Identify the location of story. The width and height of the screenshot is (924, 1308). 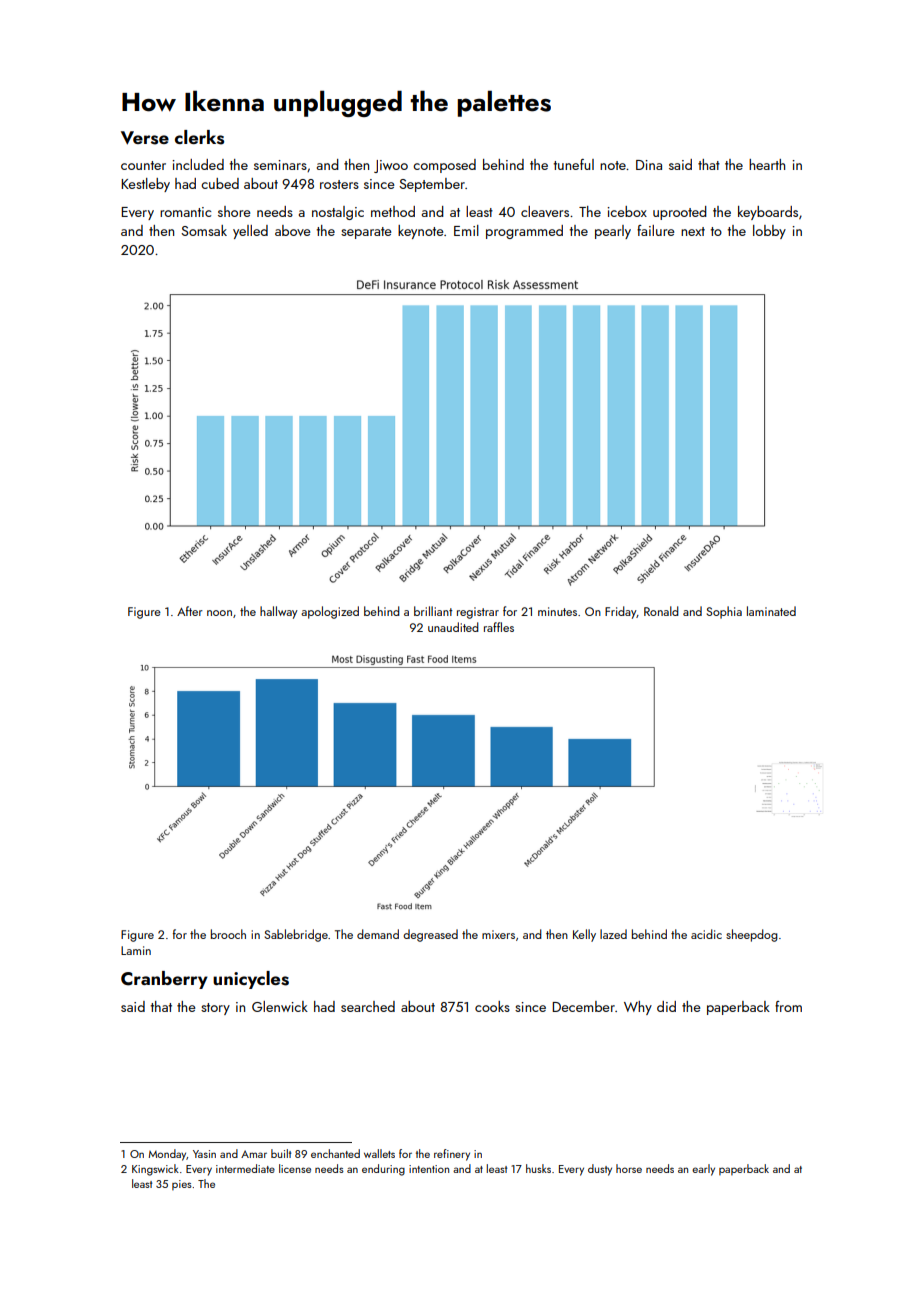
(215, 1009).
